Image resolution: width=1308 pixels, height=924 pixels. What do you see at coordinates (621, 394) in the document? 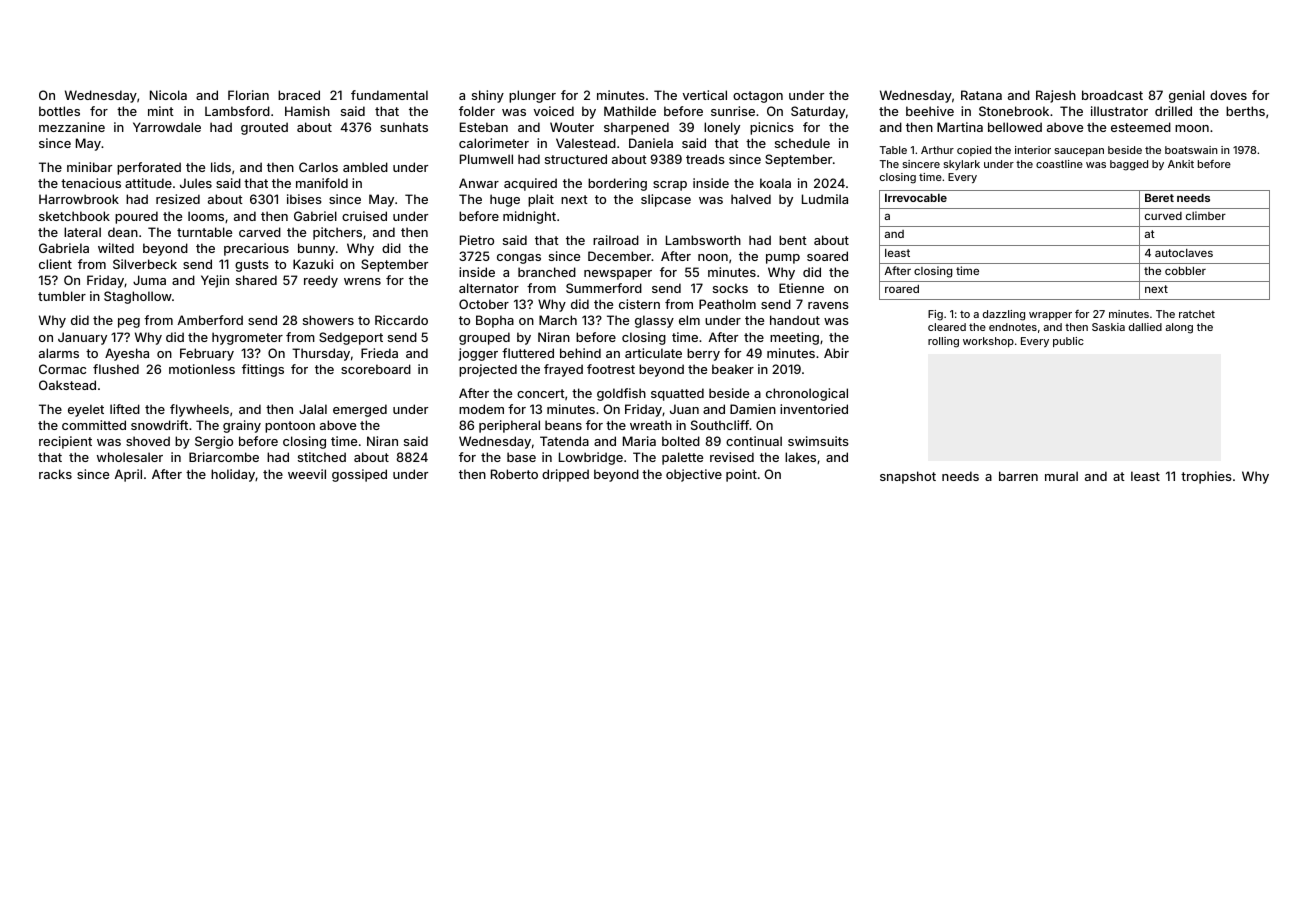
I see `goldfish` at bounding box center [621, 394].
